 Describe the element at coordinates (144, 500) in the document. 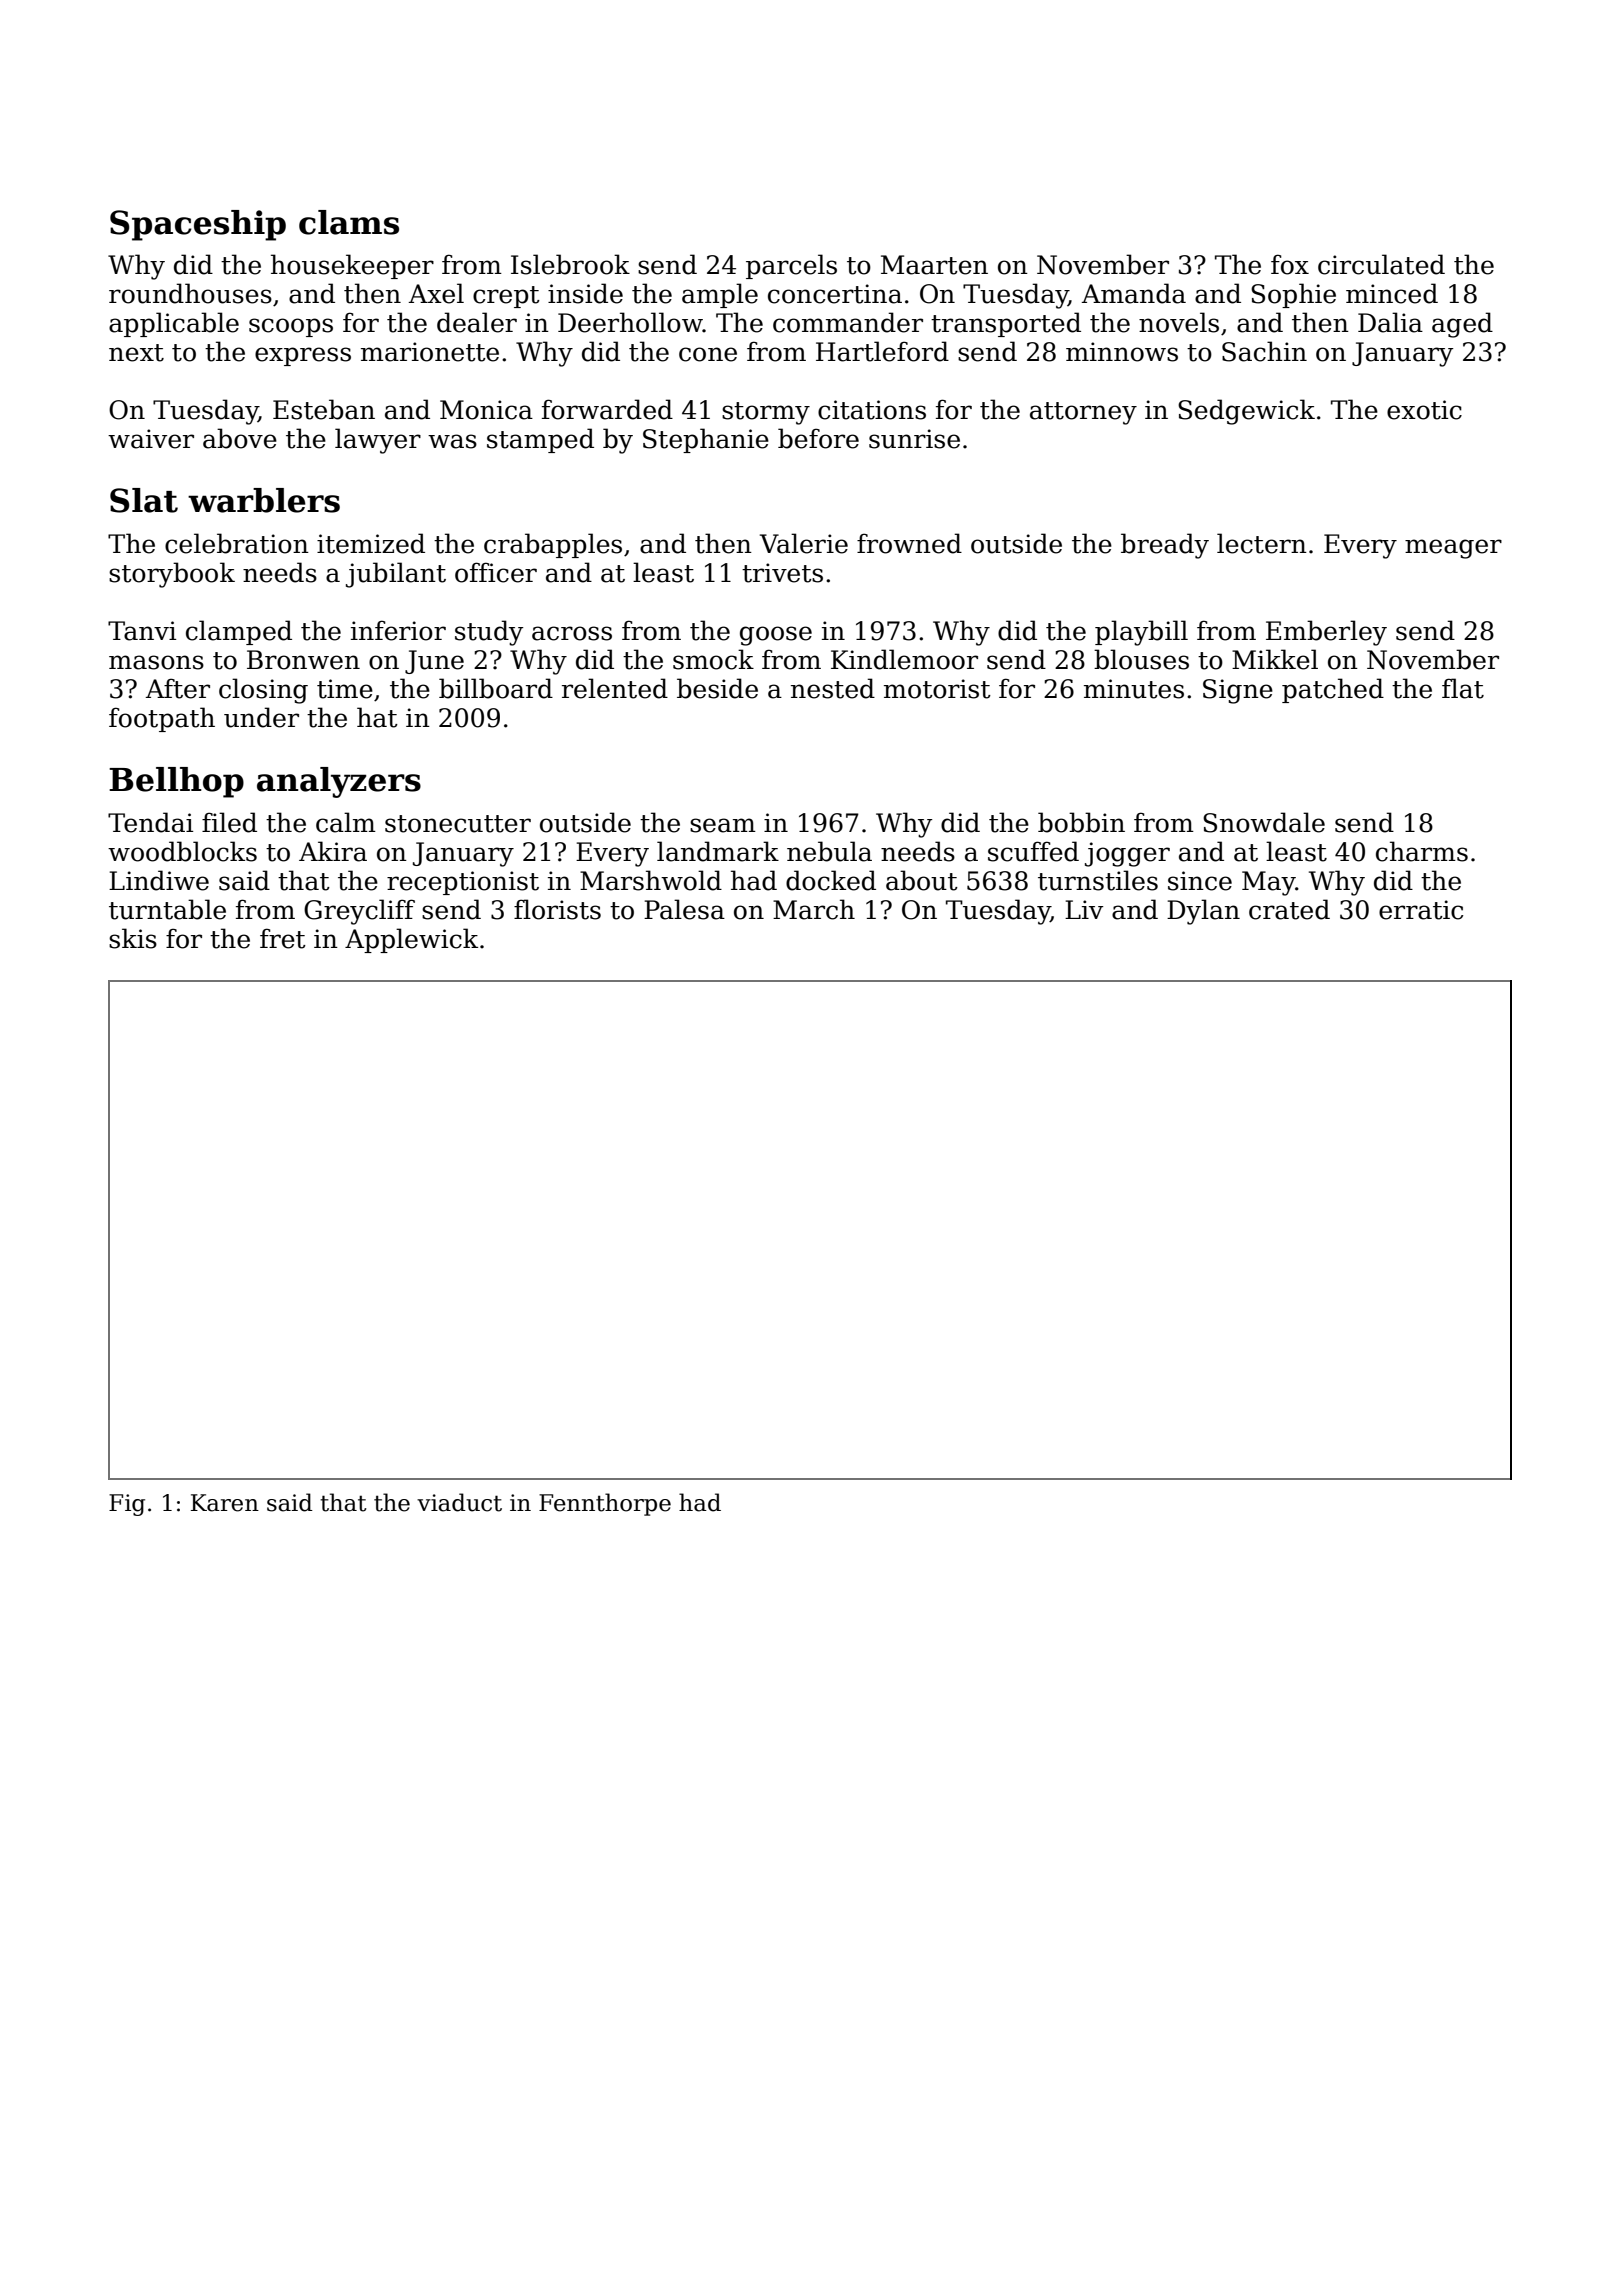

I see `Slat` at that location.
